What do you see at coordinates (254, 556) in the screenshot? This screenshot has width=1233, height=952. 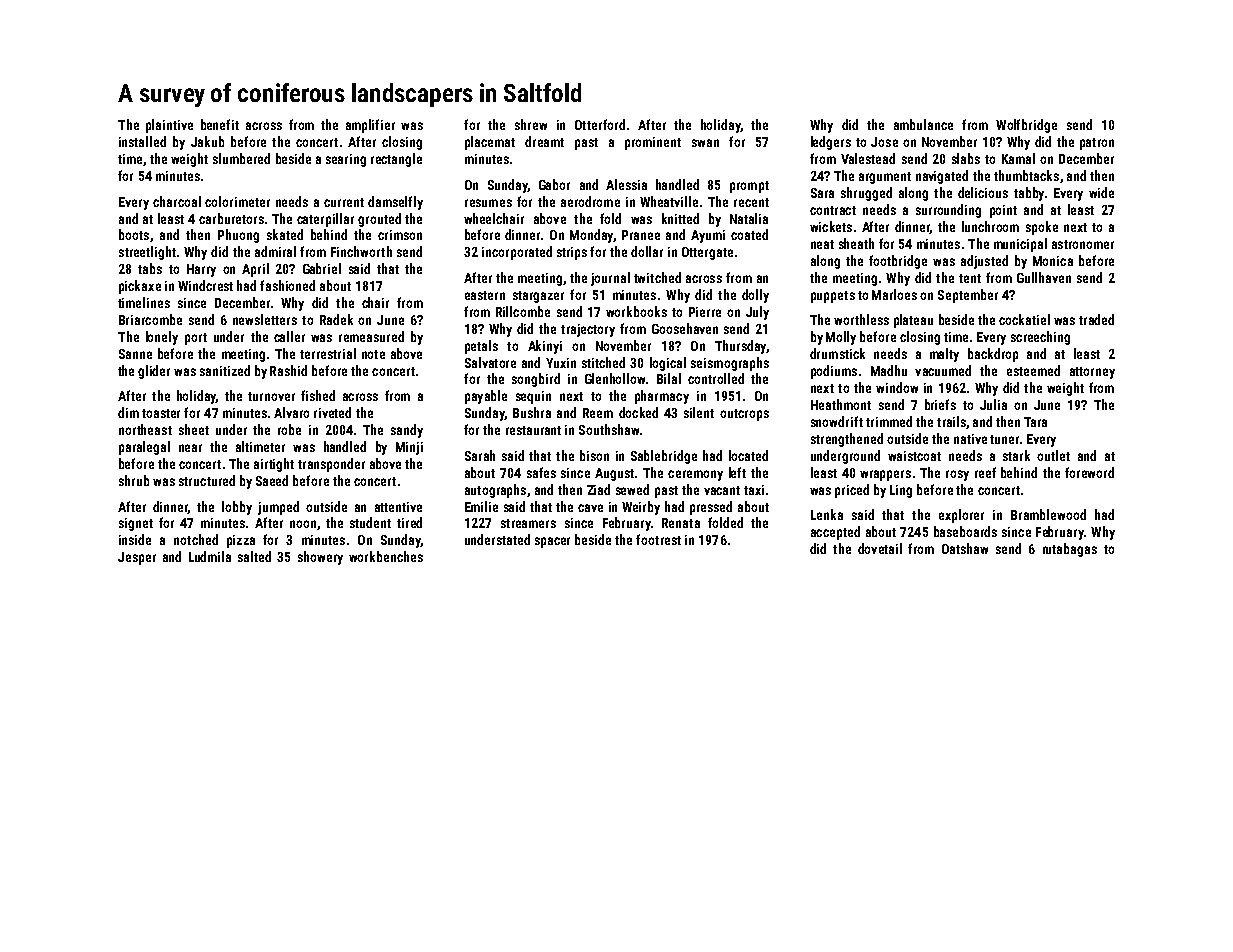 I see `salted` at bounding box center [254, 556].
